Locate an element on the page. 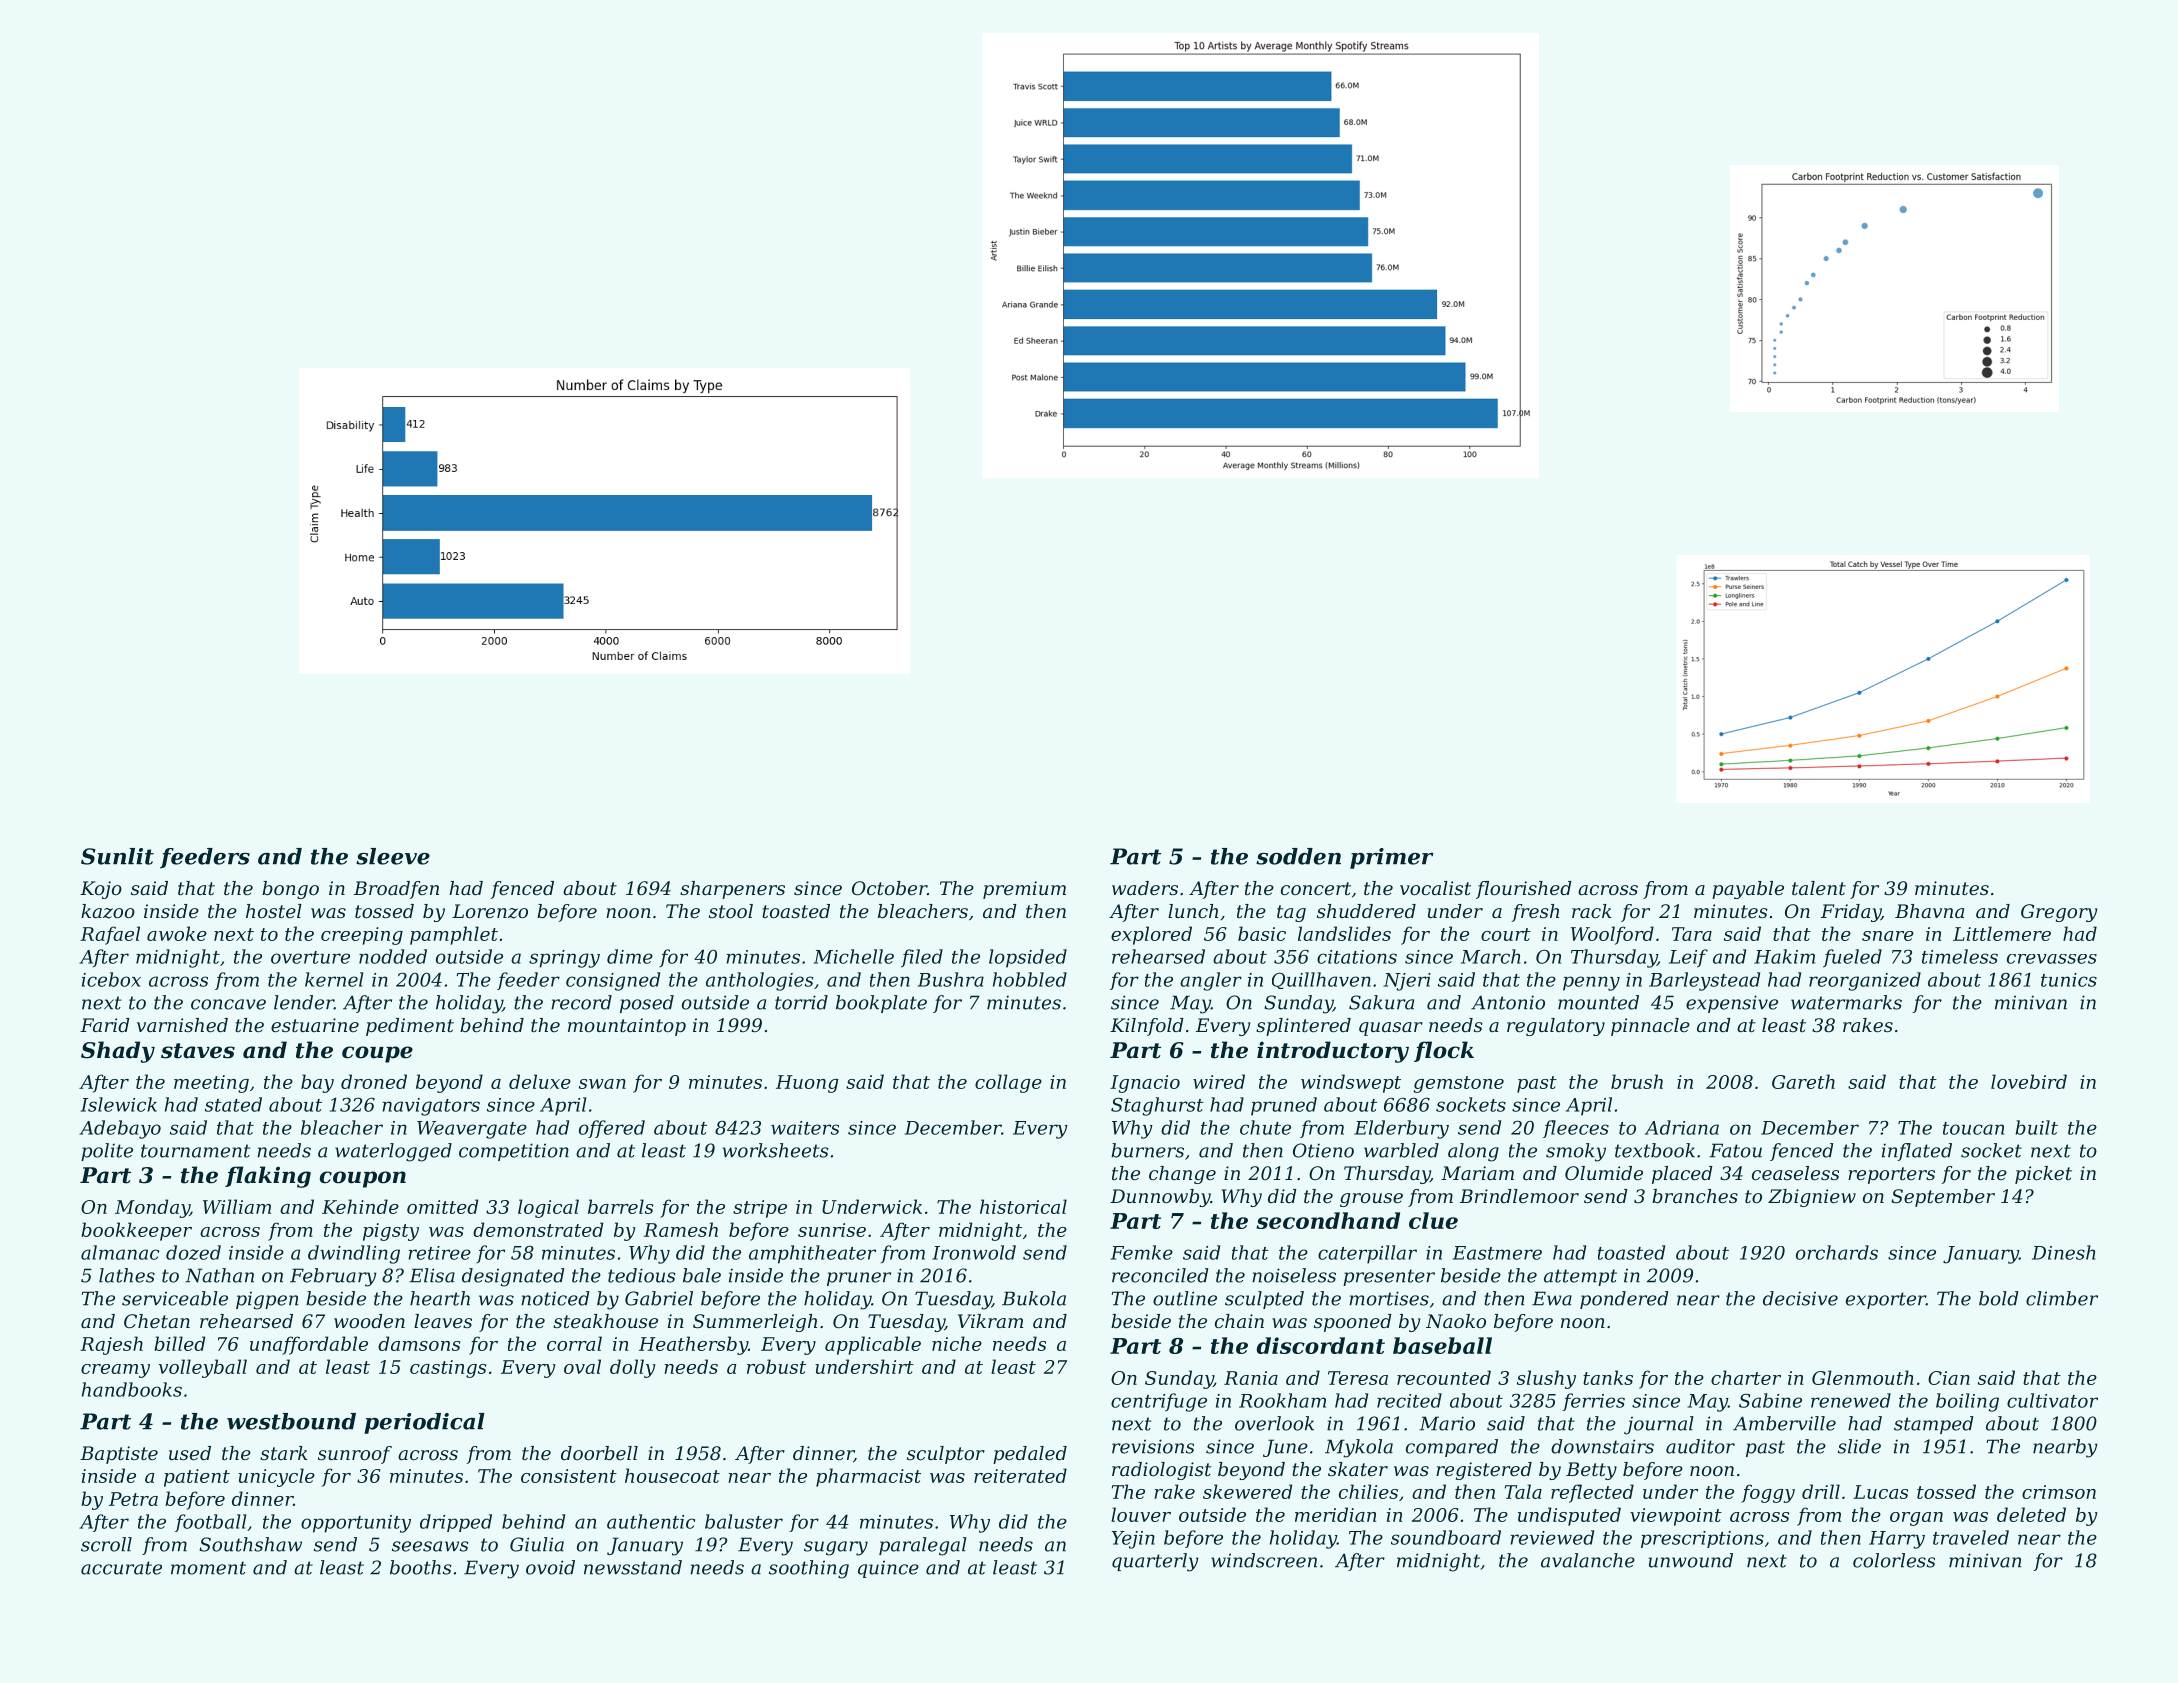  ceaseless is located at coordinates (1795, 1173).
